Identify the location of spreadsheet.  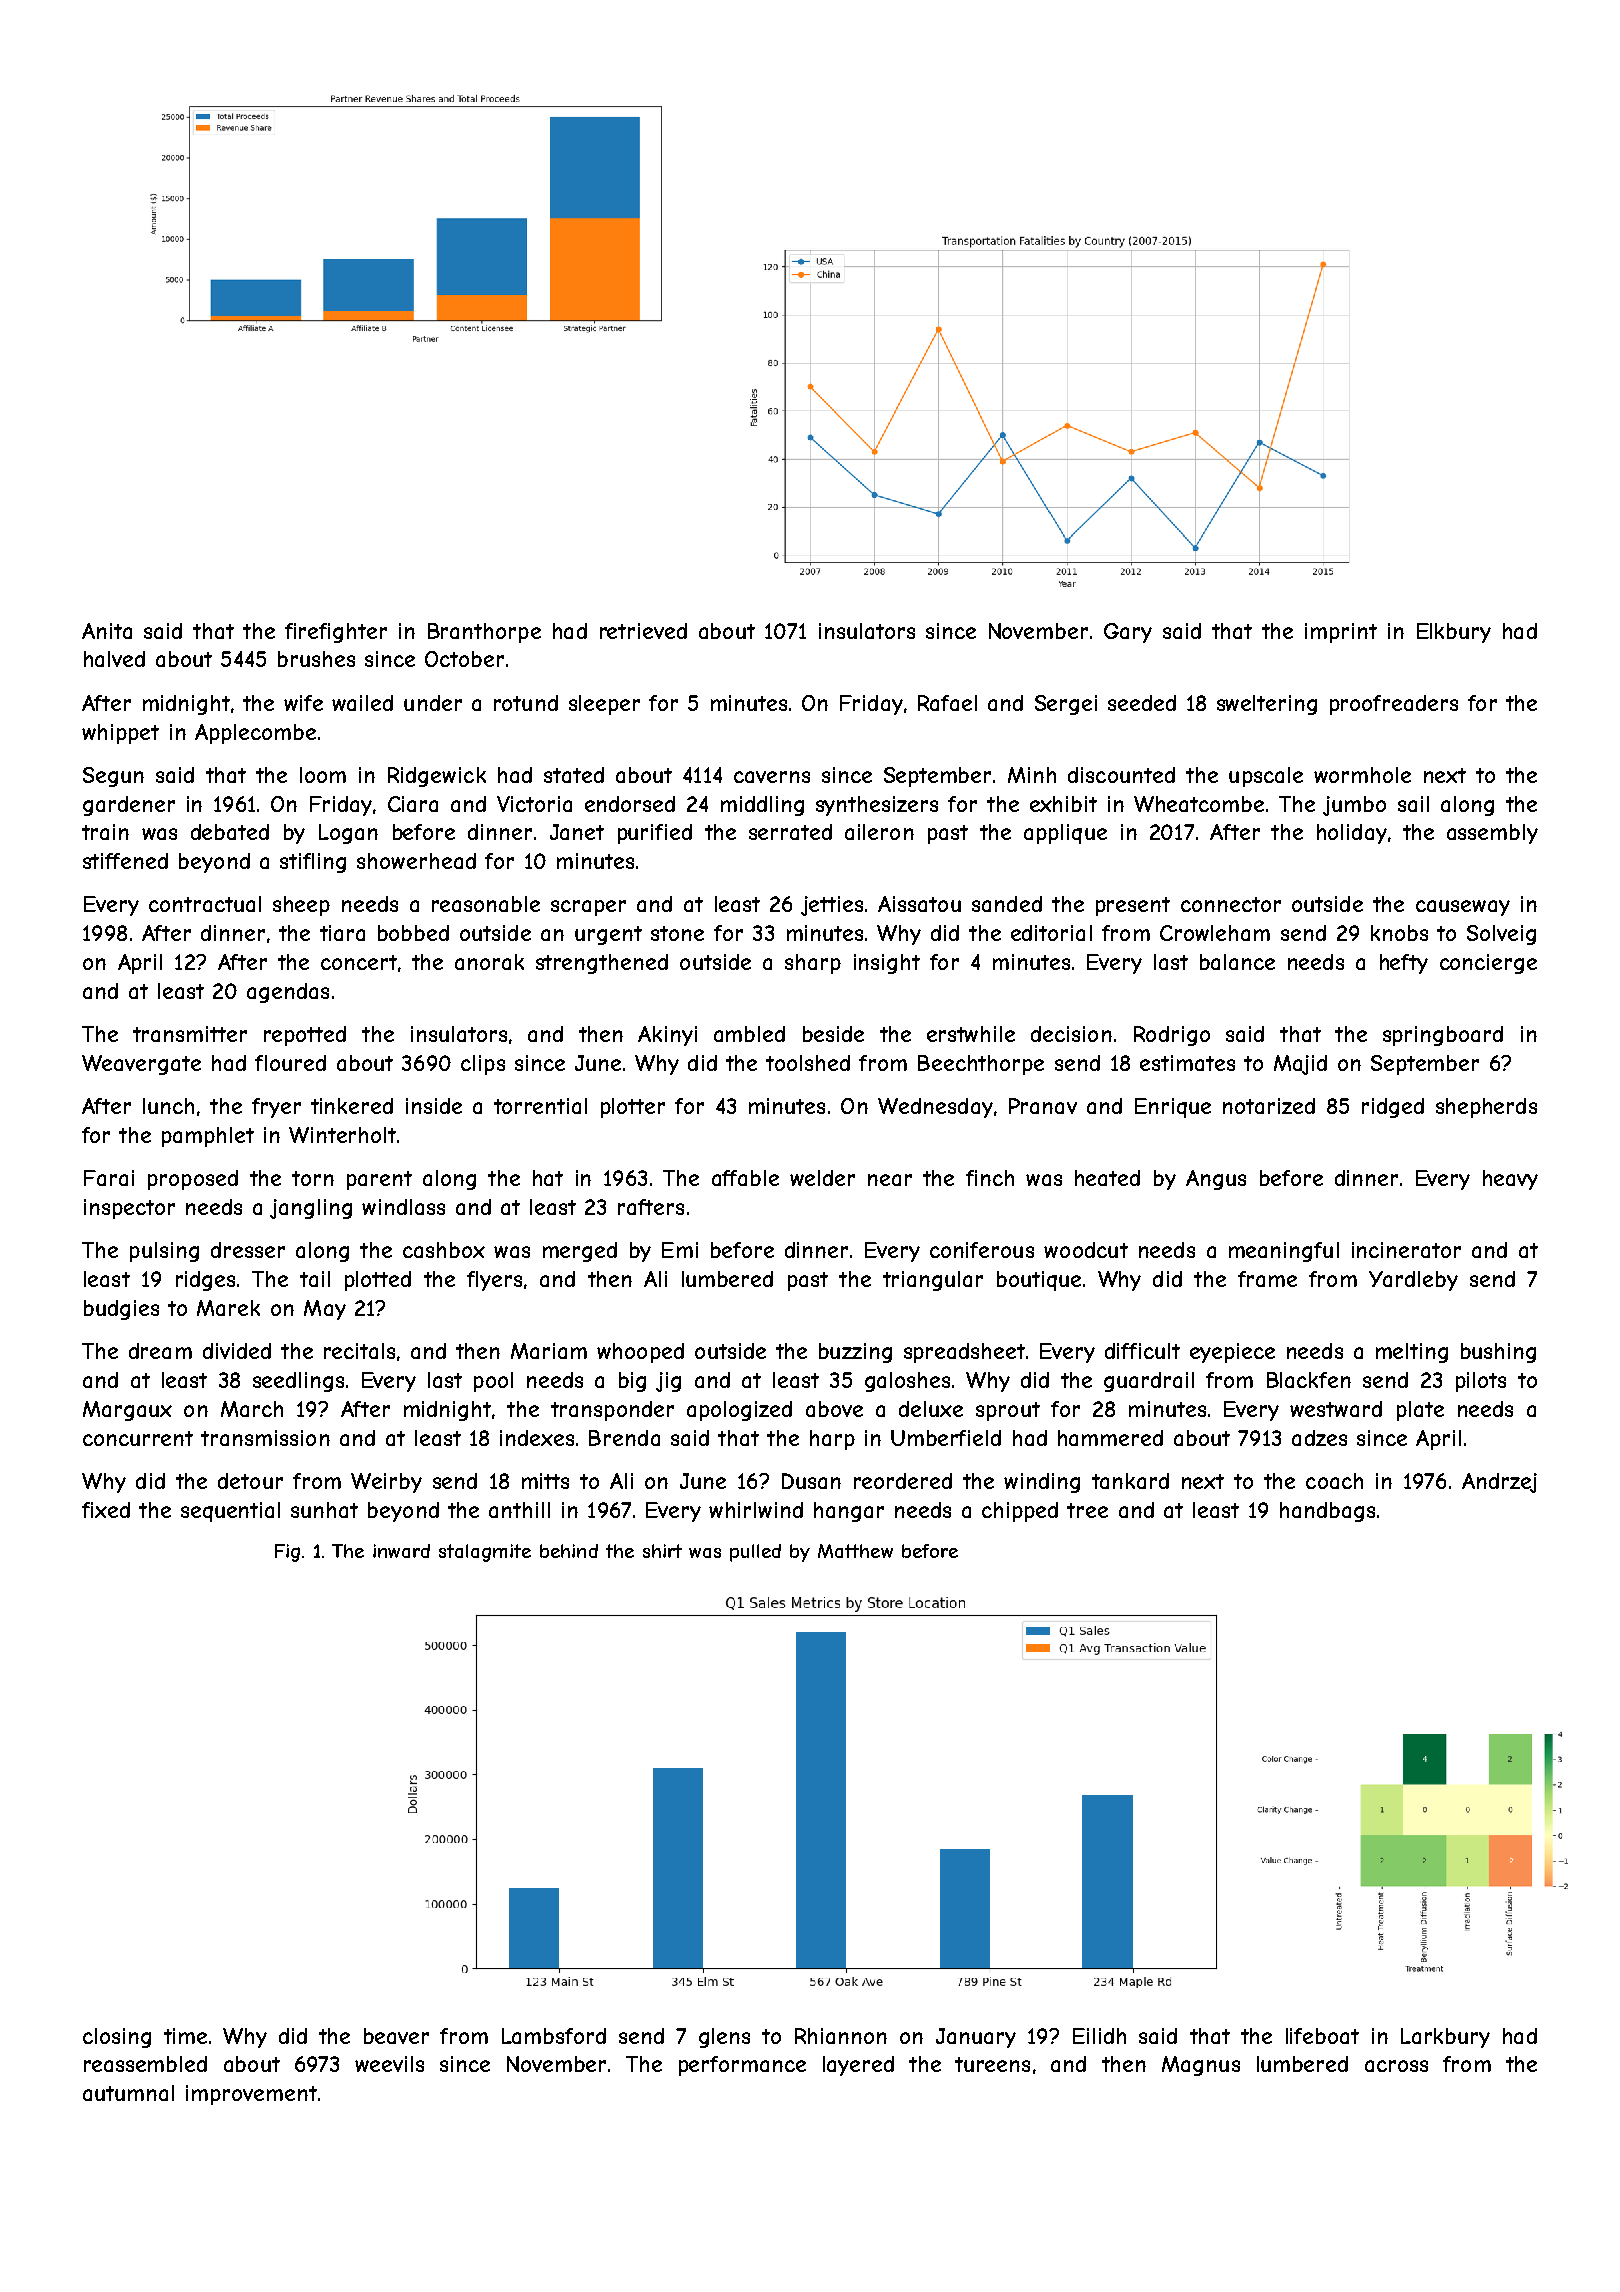
(964, 1353).
